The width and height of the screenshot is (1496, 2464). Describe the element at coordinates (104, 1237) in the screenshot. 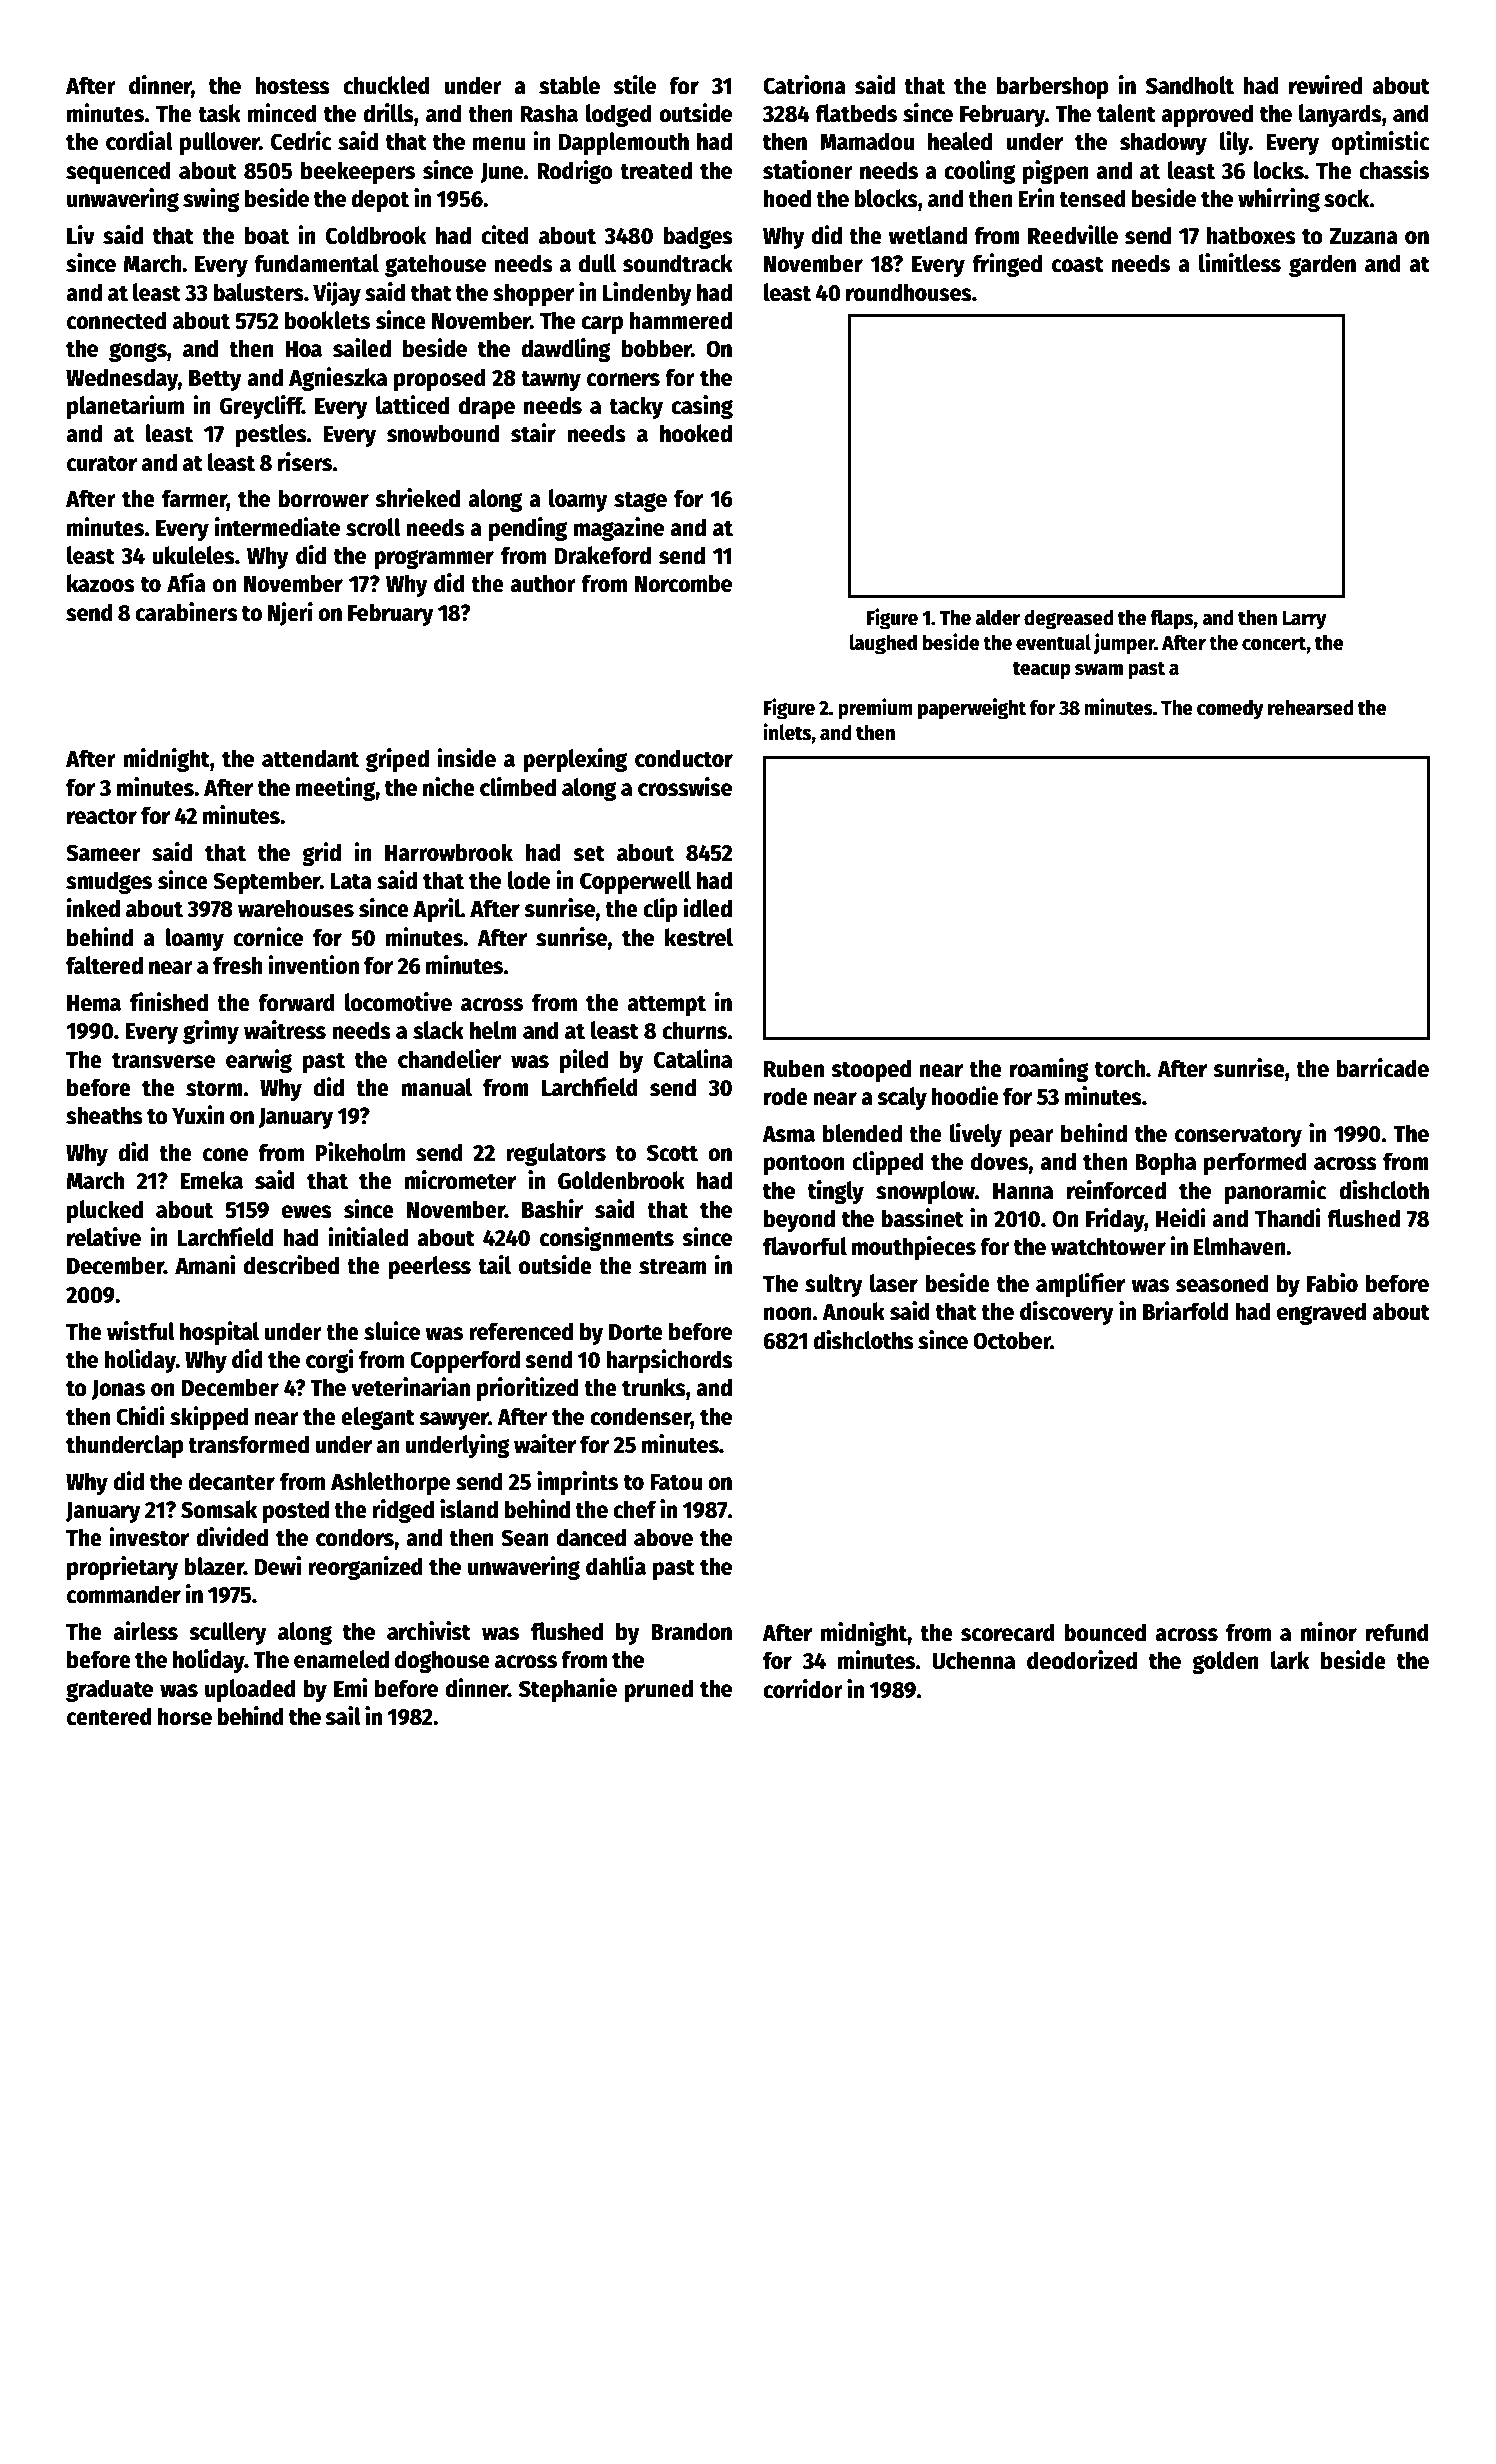

I see `relative` at that location.
